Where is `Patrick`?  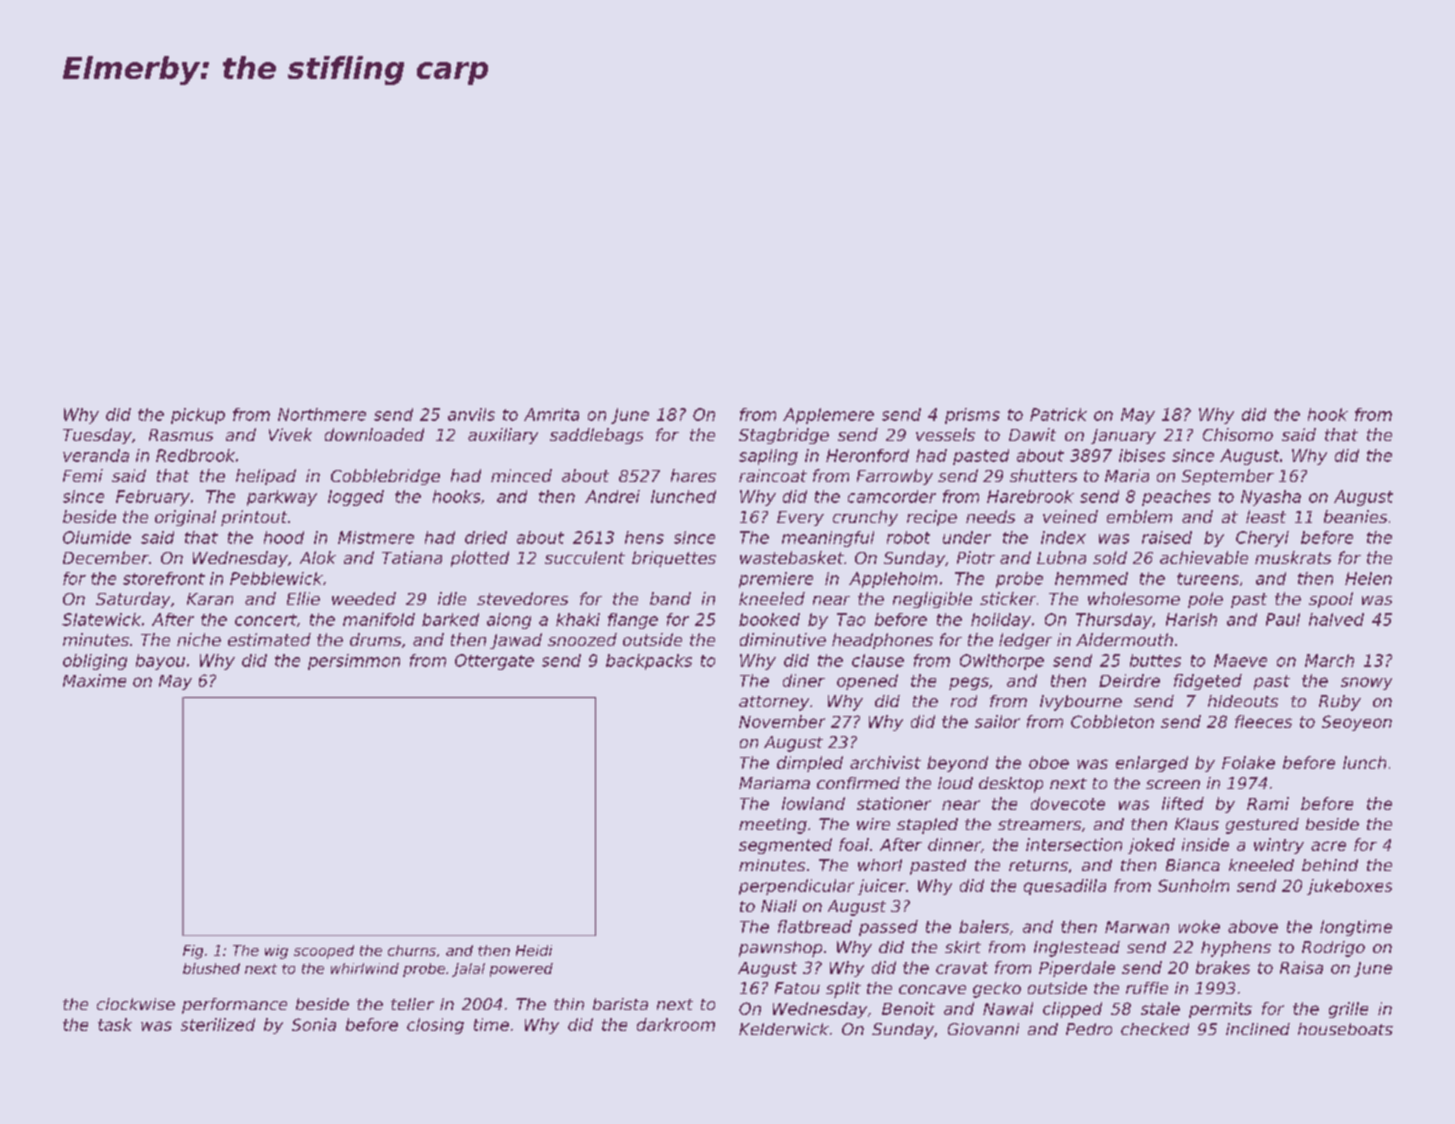
Patrick is located at coordinates (1058, 414).
